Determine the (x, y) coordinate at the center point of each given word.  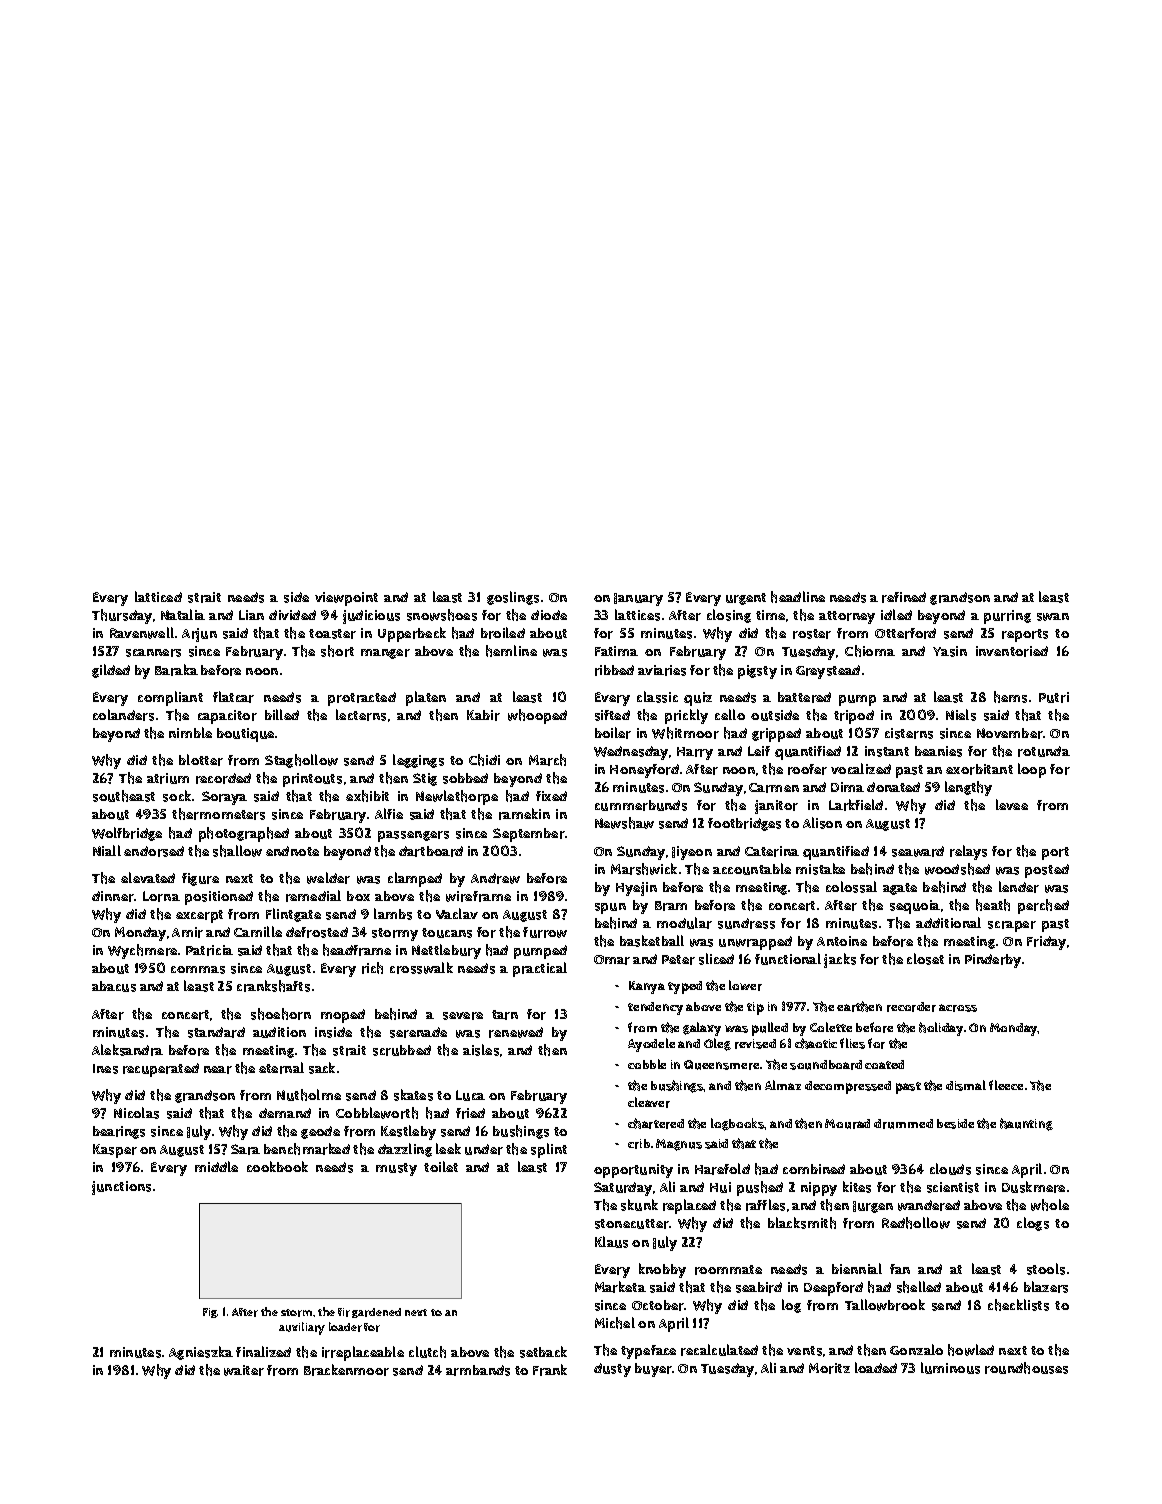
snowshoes (442, 615)
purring (1007, 617)
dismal (966, 1085)
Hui (720, 1187)
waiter (244, 1370)
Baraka (176, 670)
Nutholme (309, 1095)
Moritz (829, 1368)
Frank (550, 1370)
